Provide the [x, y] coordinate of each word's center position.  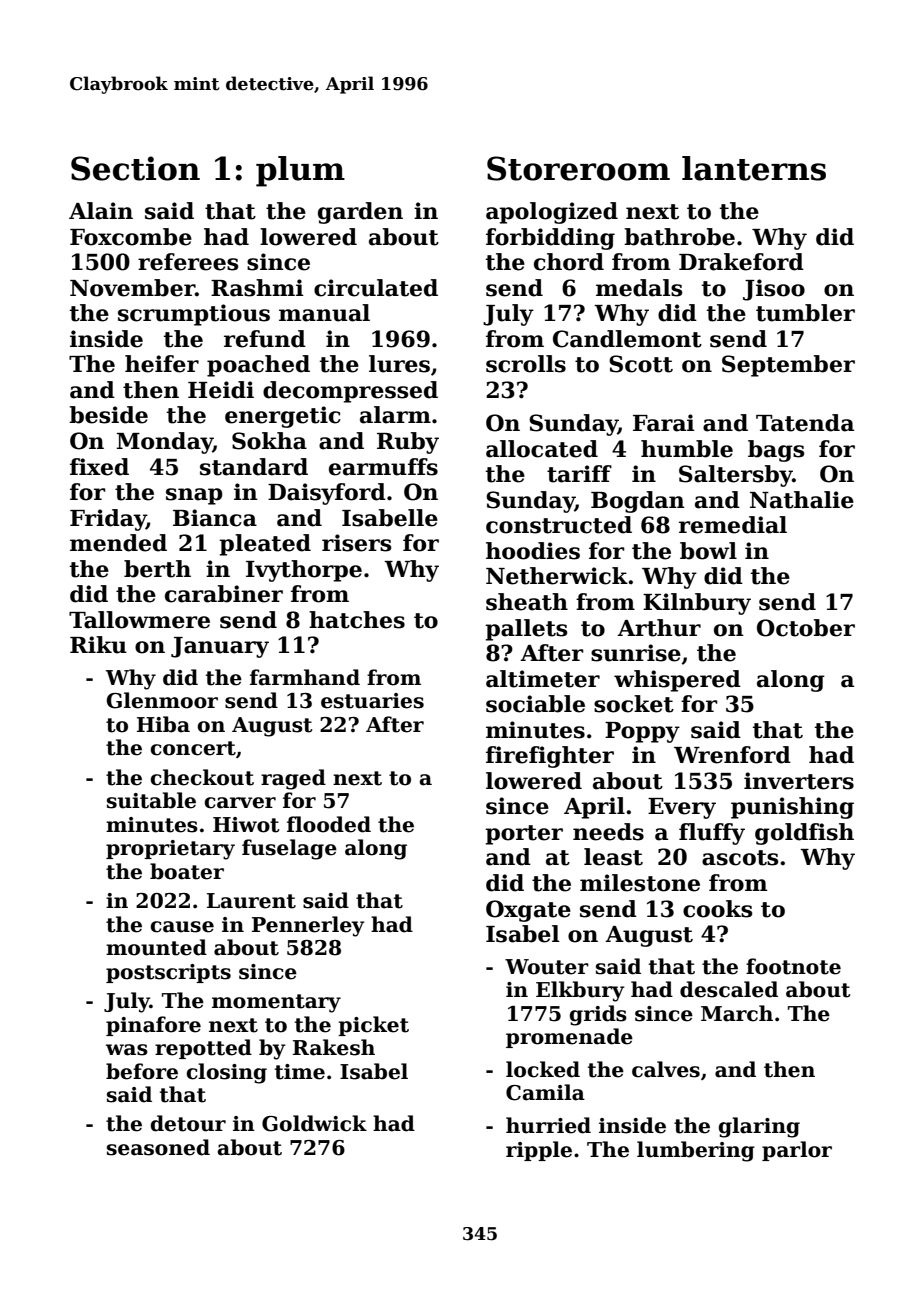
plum [300, 171]
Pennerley [308, 926]
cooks [717, 909]
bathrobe [679, 237]
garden [360, 213]
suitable [151, 800]
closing [226, 1073]
